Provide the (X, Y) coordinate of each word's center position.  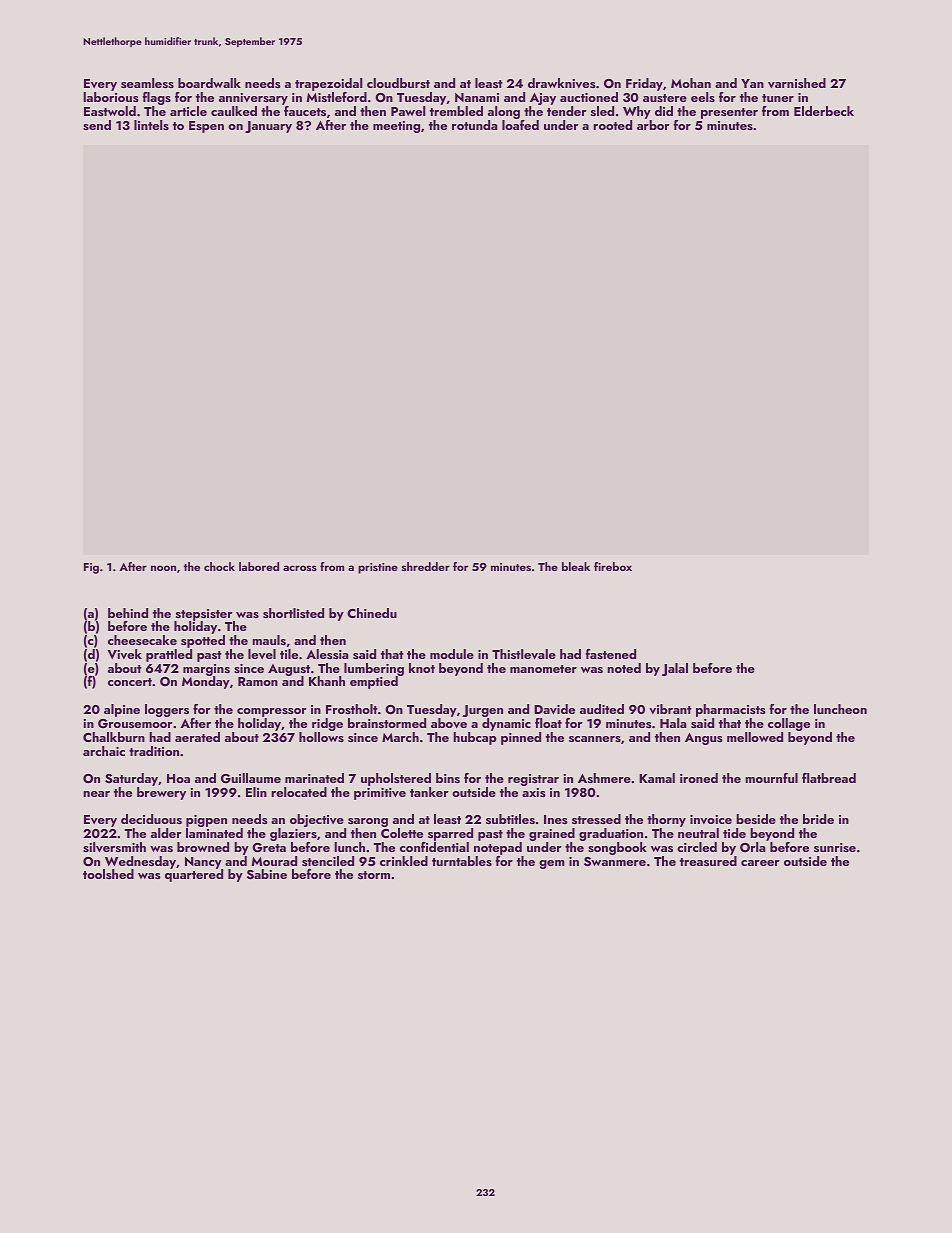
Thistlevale (524, 654)
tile (289, 654)
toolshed (108, 874)
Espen (206, 127)
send (97, 125)
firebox (613, 566)
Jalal (675, 669)
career (760, 863)
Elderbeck (824, 111)
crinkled (404, 861)
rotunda (474, 125)
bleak (576, 566)
